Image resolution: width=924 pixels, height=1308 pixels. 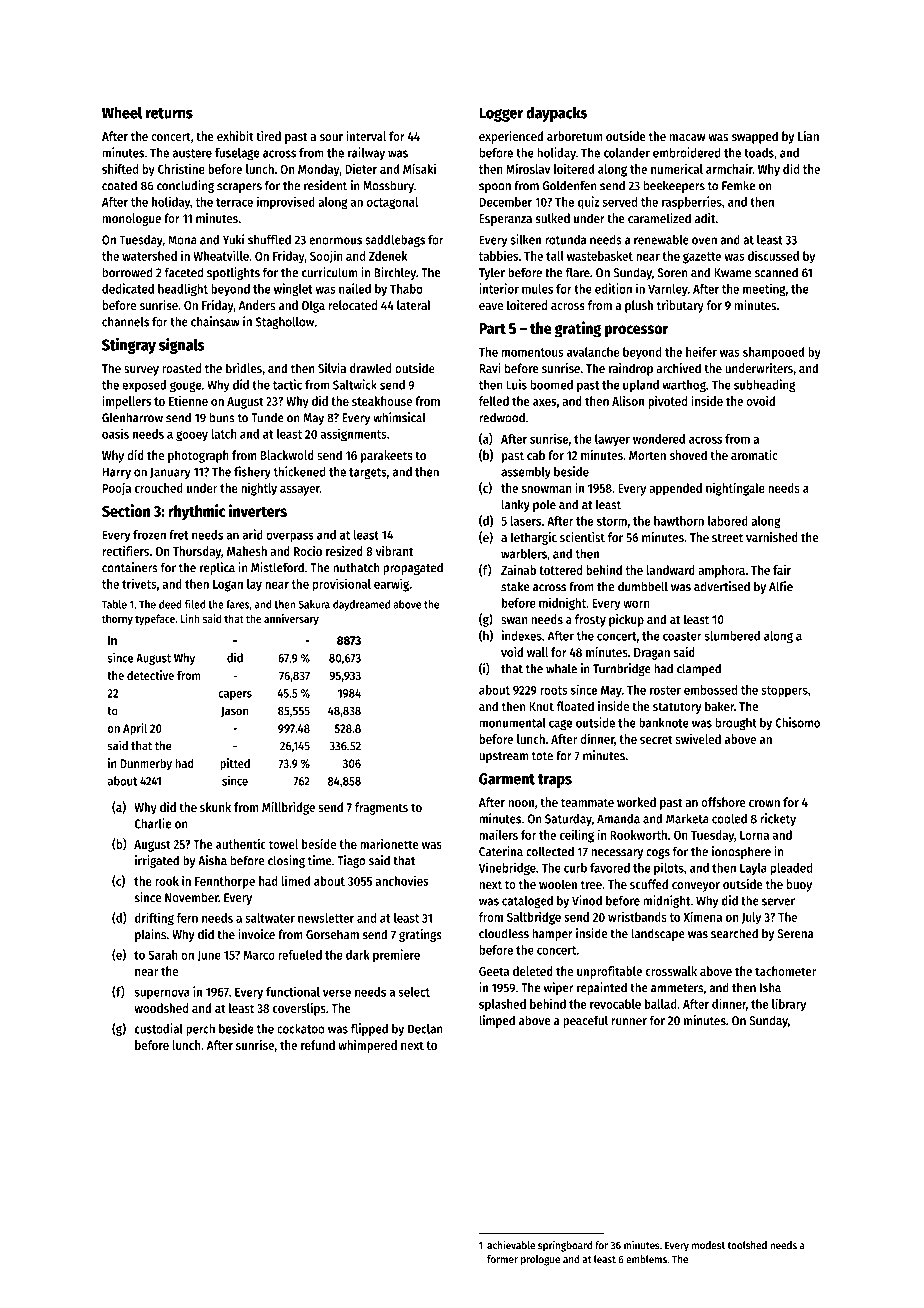 What do you see at coordinates (512, 723) in the page?
I see `monumental` at bounding box center [512, 723].
